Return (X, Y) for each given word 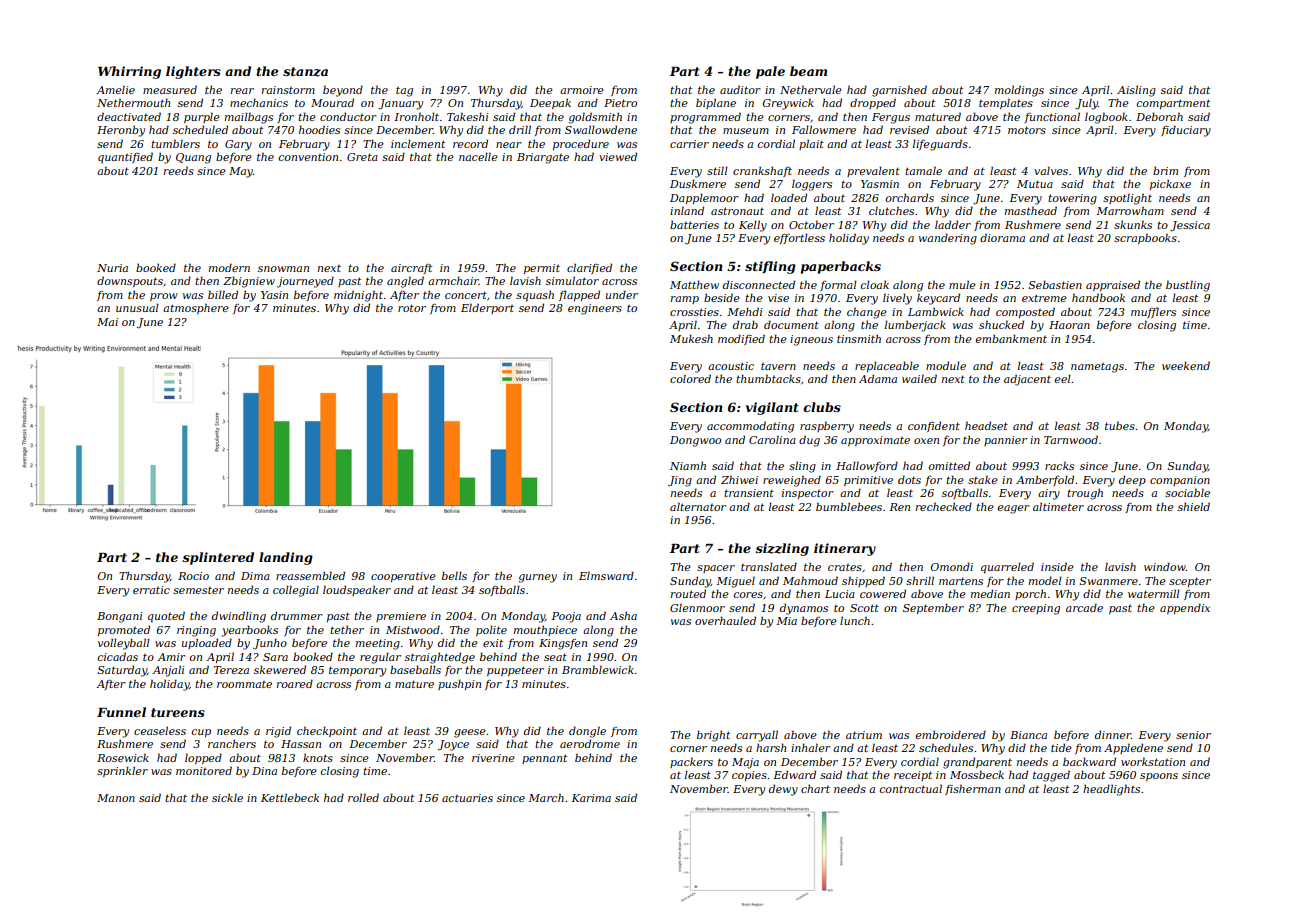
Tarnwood (1071, 439)
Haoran (1069, 325)
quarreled (1007, 568)
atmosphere (196, 308)
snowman (283, 269)
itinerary (845, 549)
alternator (698, 506)
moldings (1019, 91)
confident (934, 426)
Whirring (129, 72)
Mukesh (691, 338)
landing (286, 558)
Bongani (120, 617)
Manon (116, 798)
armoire (582, 90)
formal (838, 285)
